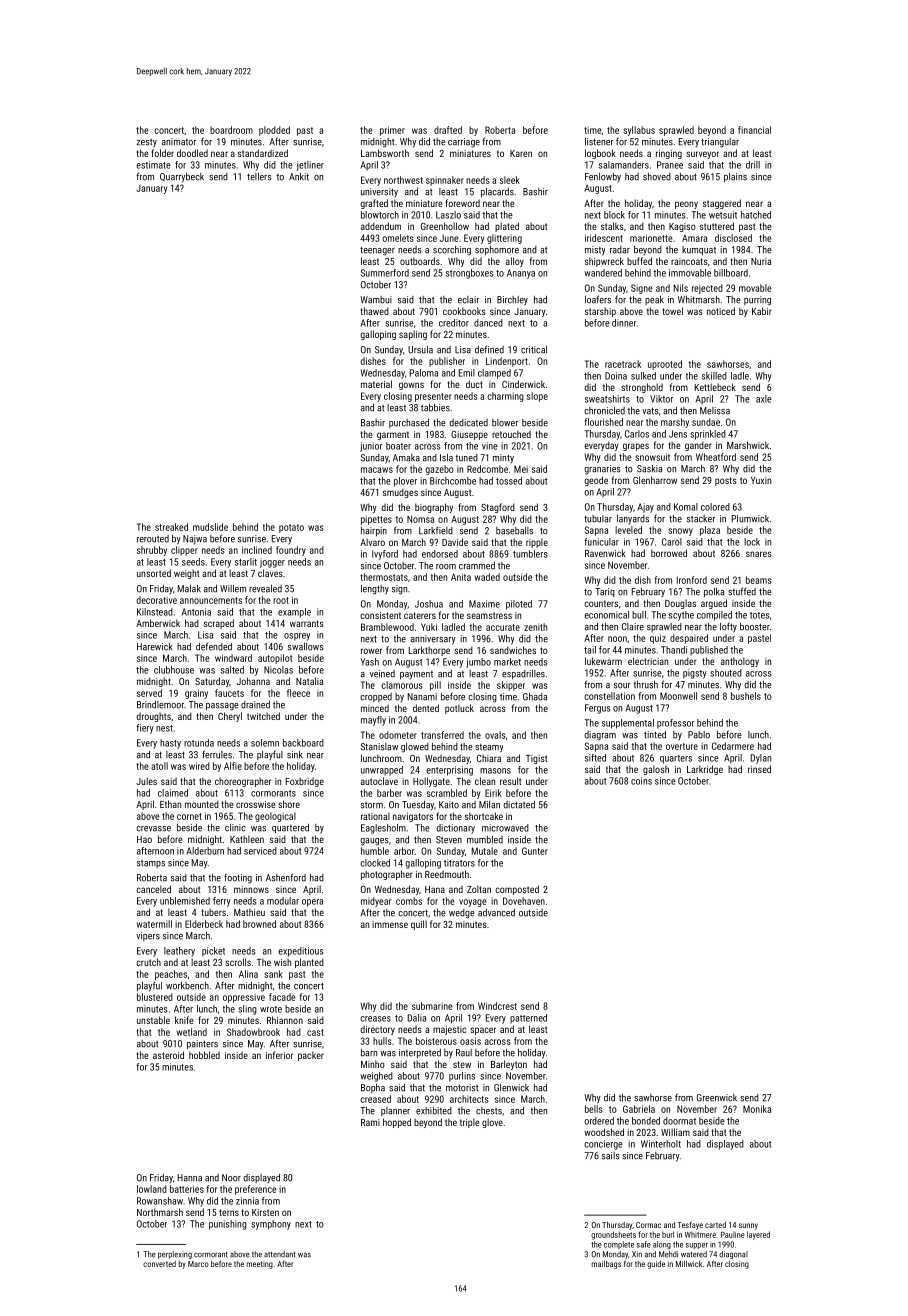 This document has width=908, height=1316. Describe the element at coordinates (692, 580) in the document. I see `Ironford` at that location.
